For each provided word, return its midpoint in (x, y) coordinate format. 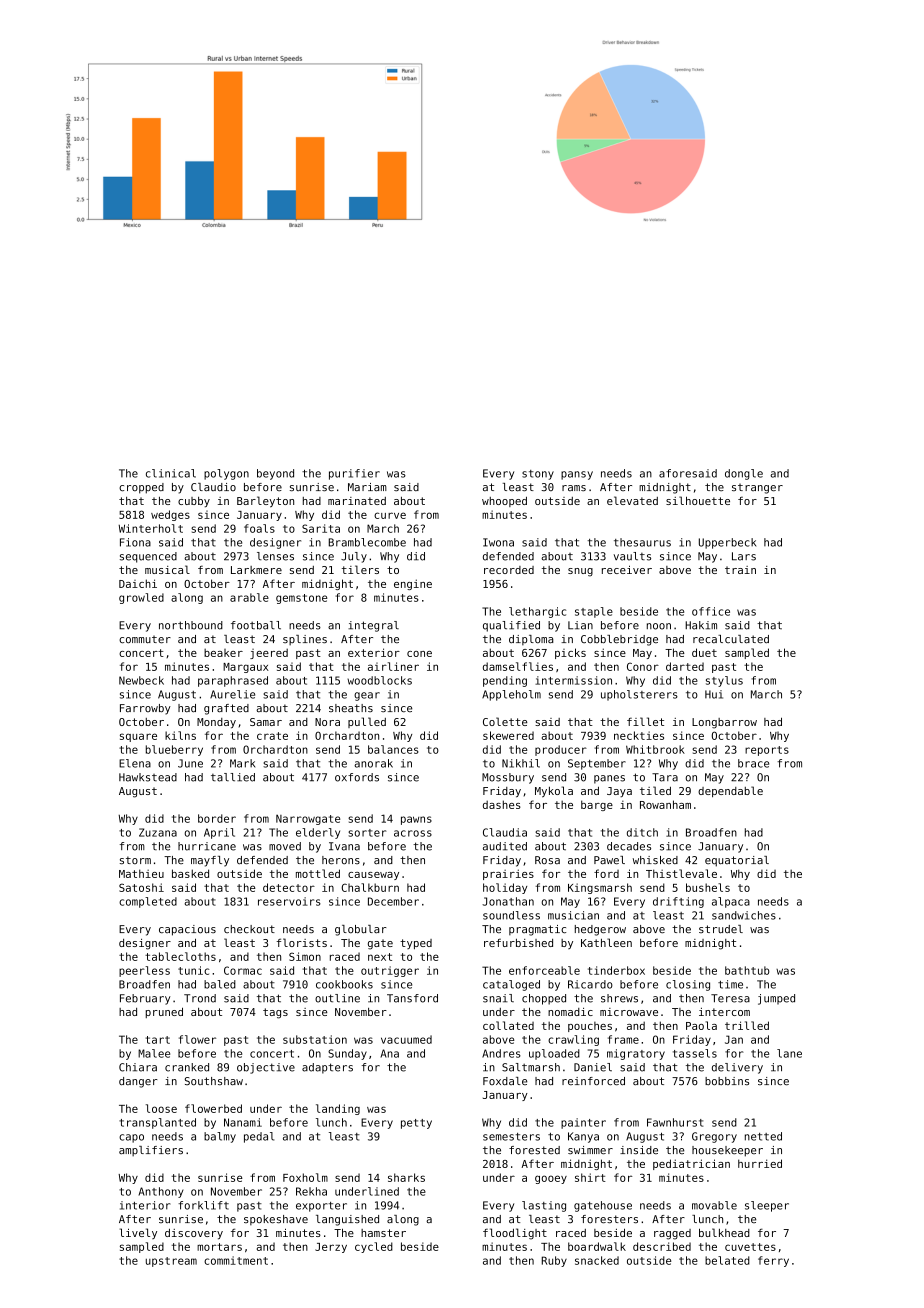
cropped (141, 488)
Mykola (554, 792)
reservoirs (289, 901)
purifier (354, 474)
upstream (171, 1262)
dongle (744, 474)
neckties (639, 735)
